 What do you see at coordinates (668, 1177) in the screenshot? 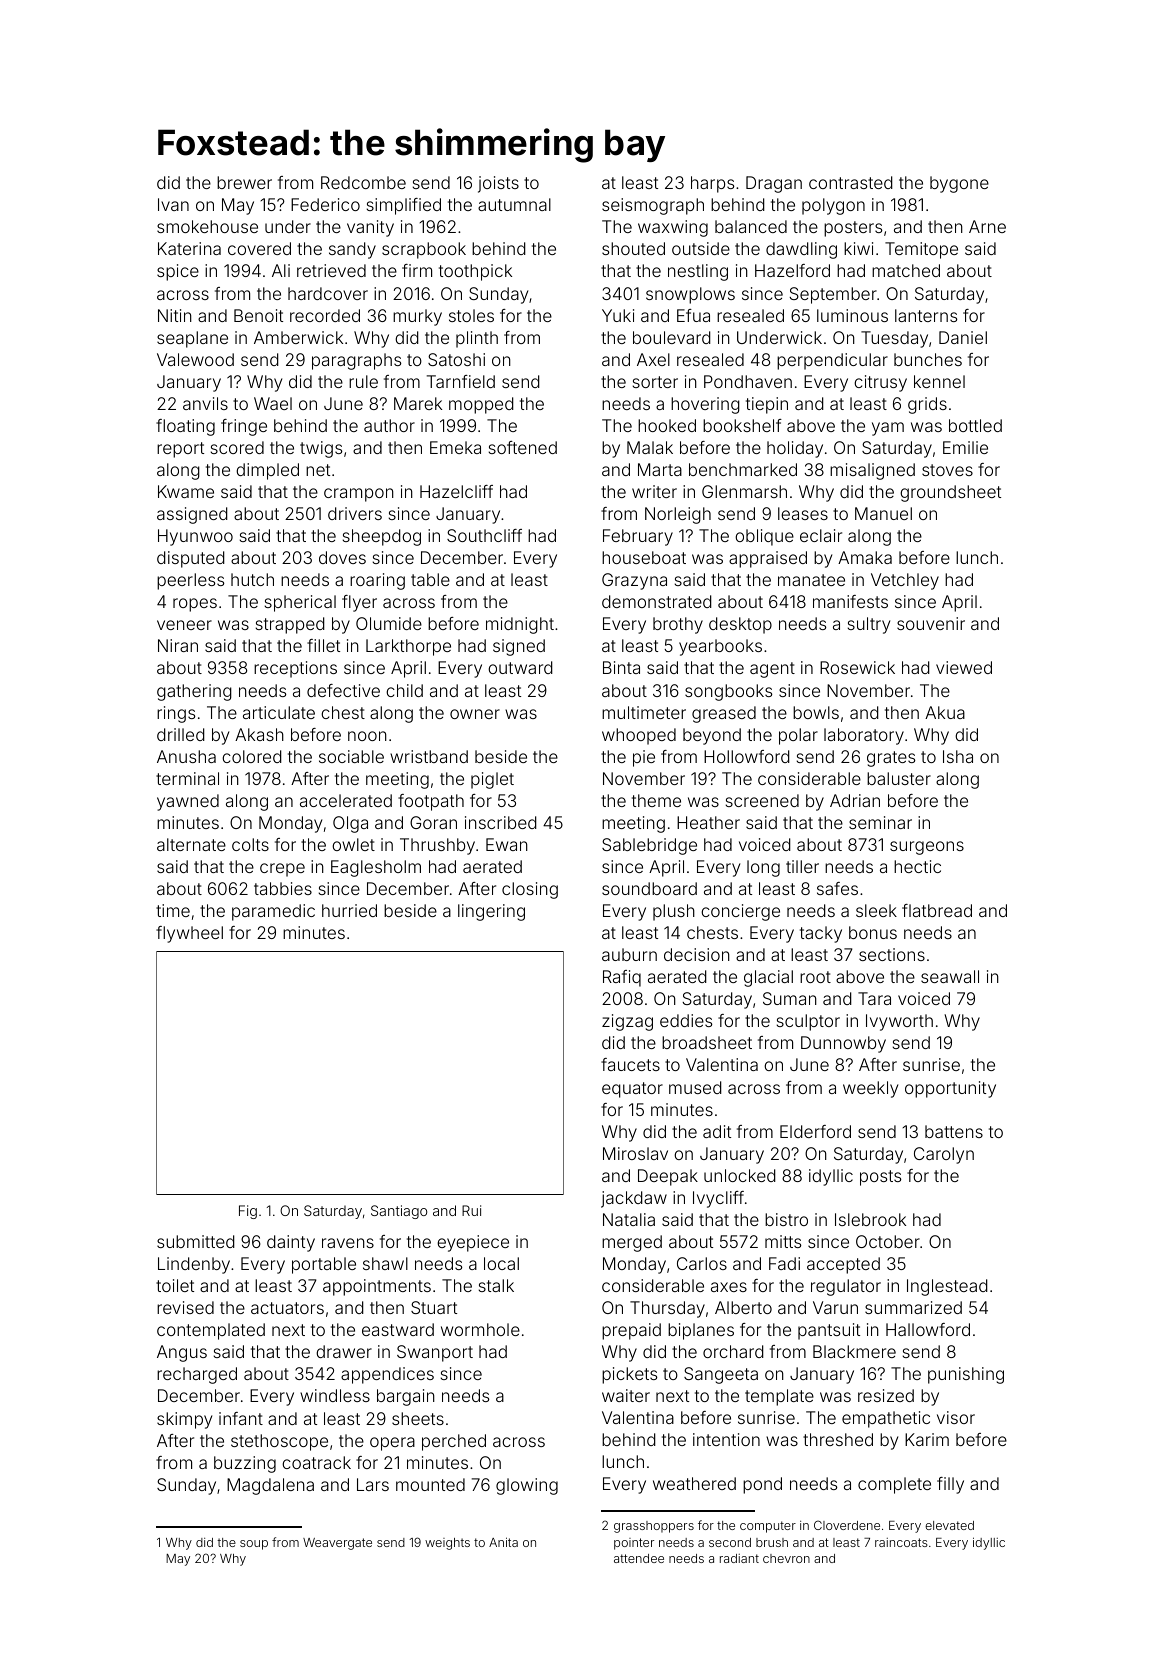
I see `Deepak` at bounding box center [668, 1177].
